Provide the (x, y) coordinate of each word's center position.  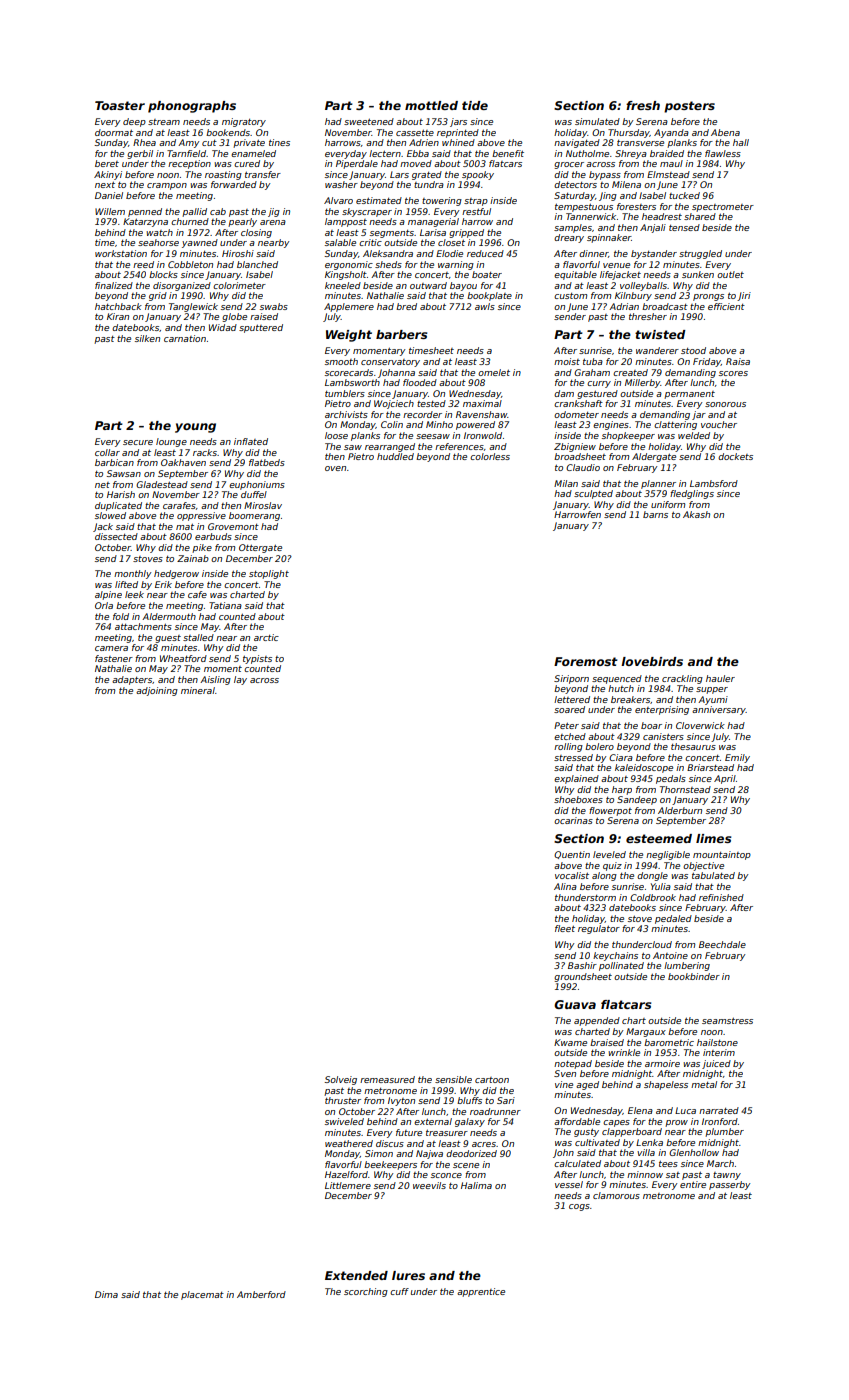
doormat (114, 132)
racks (205, 452)
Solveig (341, 1080)
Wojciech (394, 404)
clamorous (616, 1195)
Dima (106, 1294)
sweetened (369, 121)
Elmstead (668, 174)
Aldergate (654, 457)
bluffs (469, 1100)
